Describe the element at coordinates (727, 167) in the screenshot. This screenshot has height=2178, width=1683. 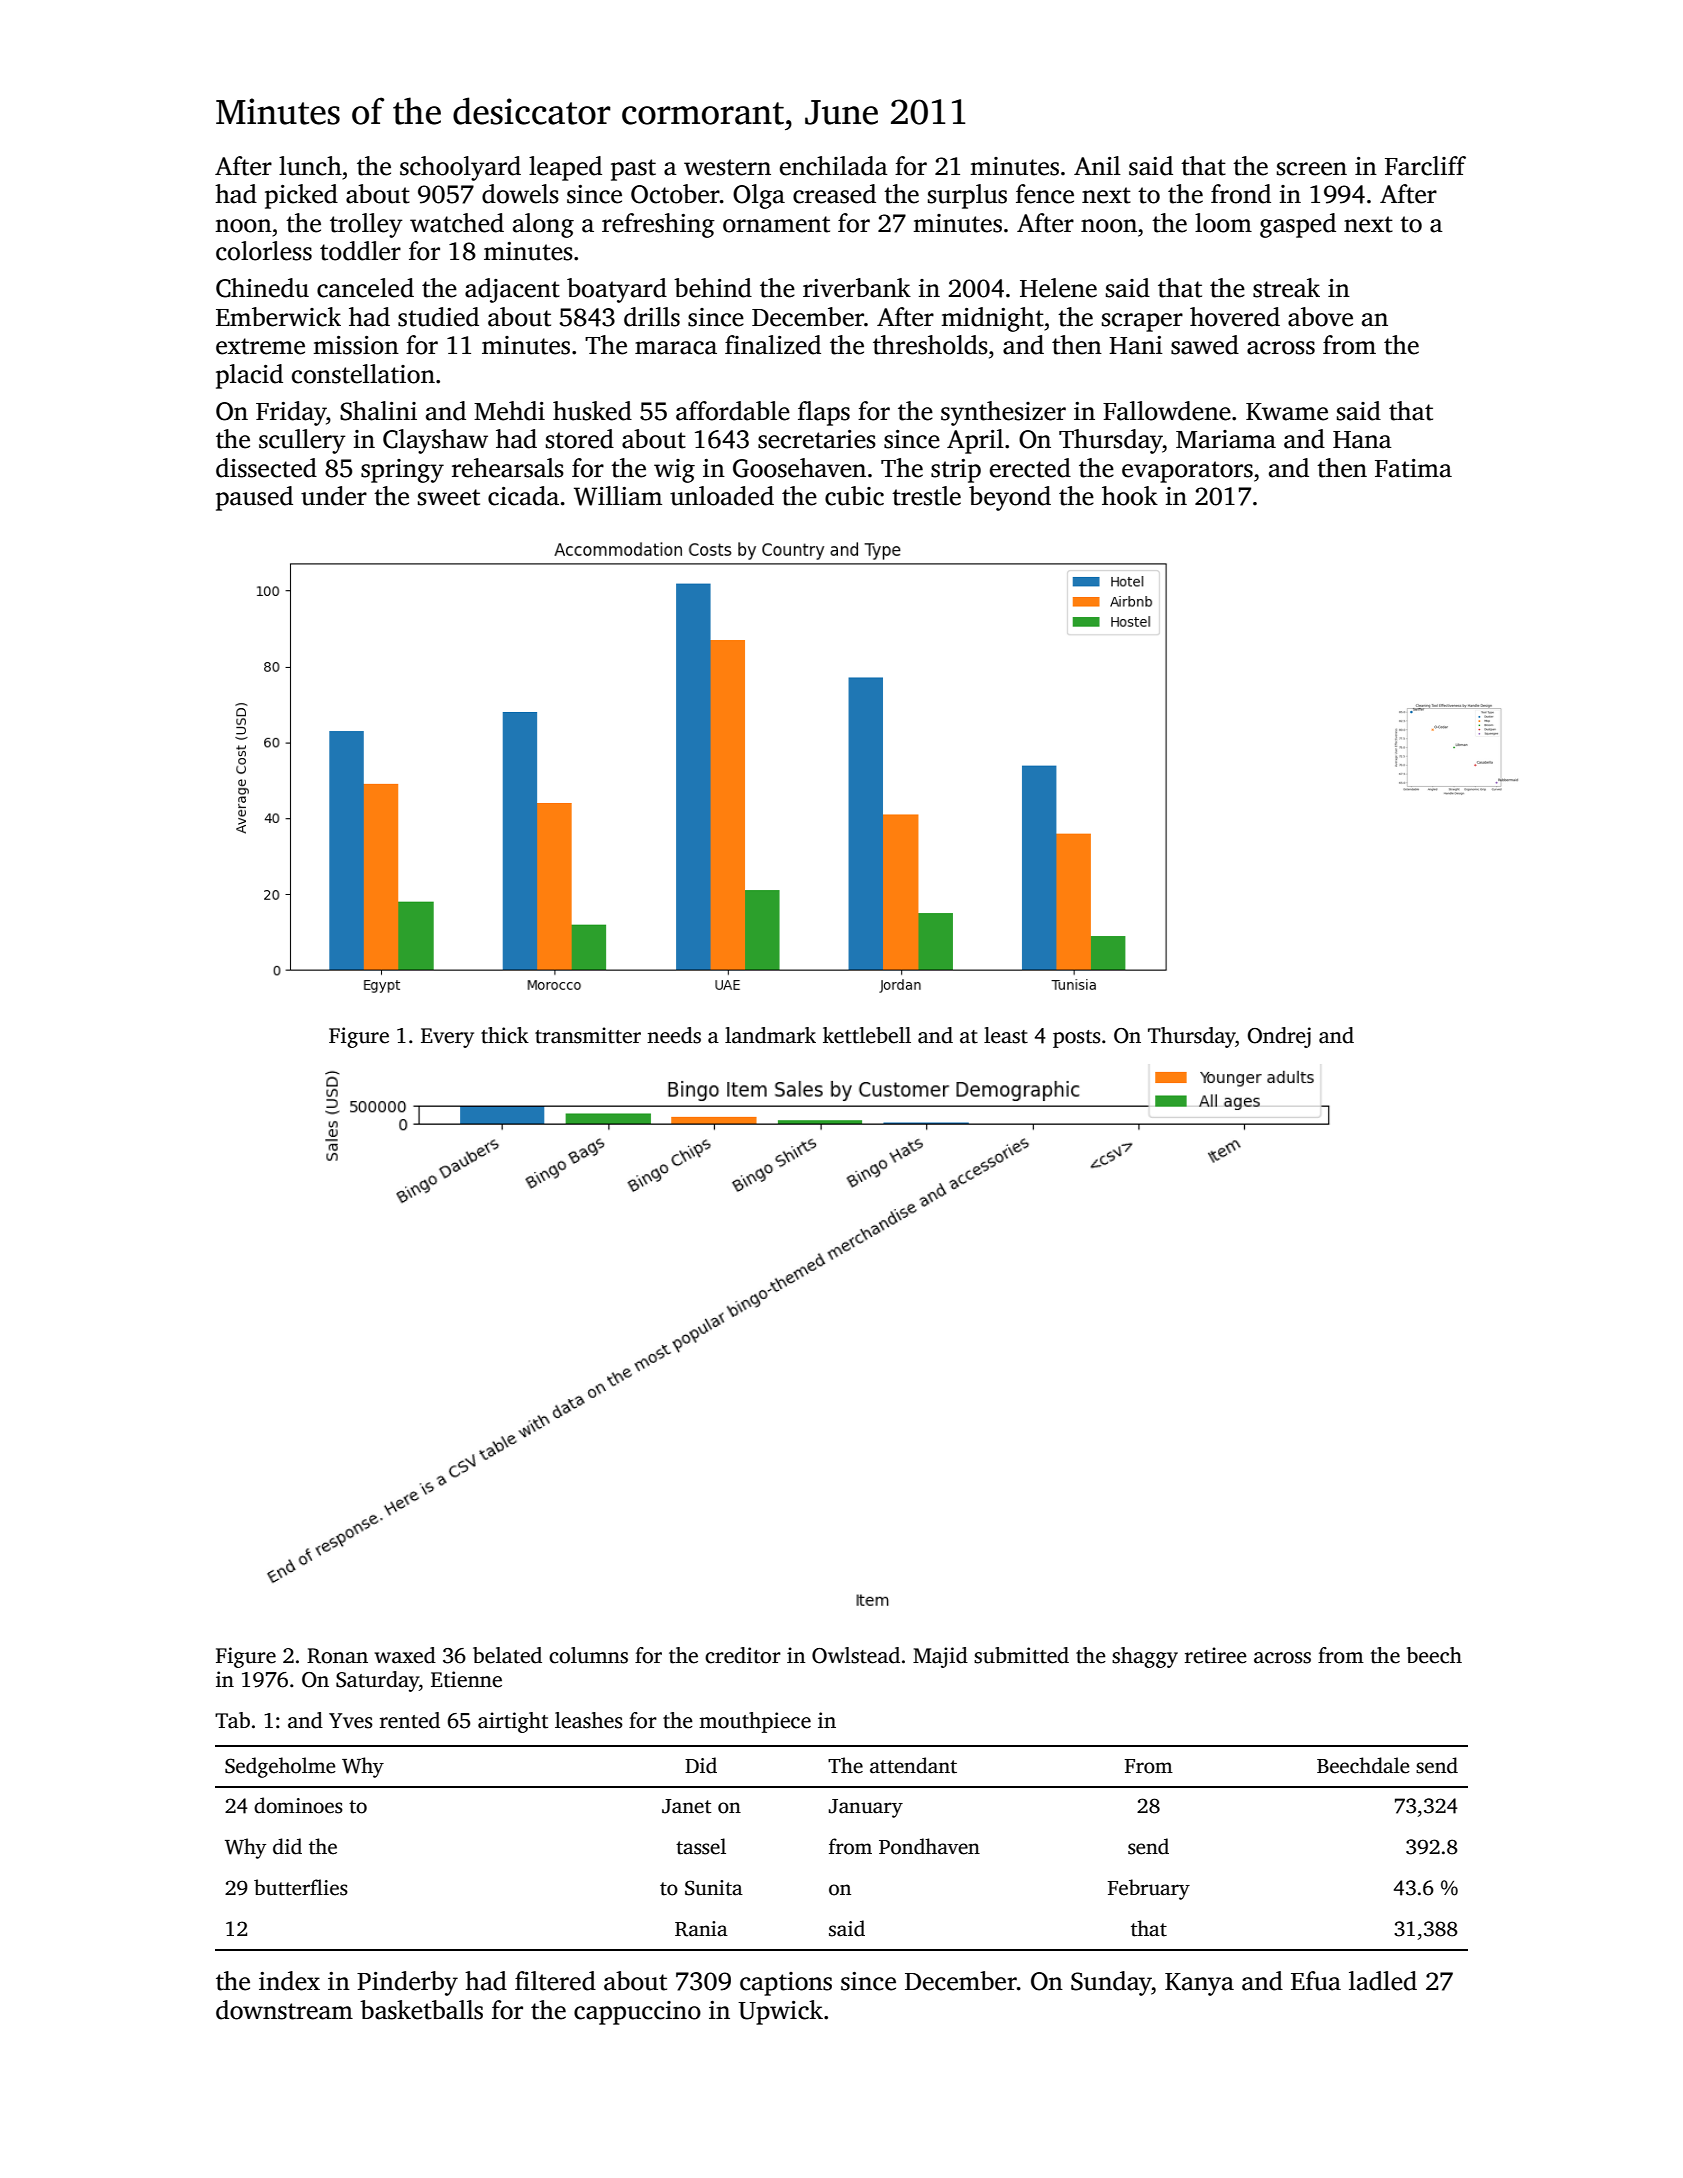
I see `western` at that location.
